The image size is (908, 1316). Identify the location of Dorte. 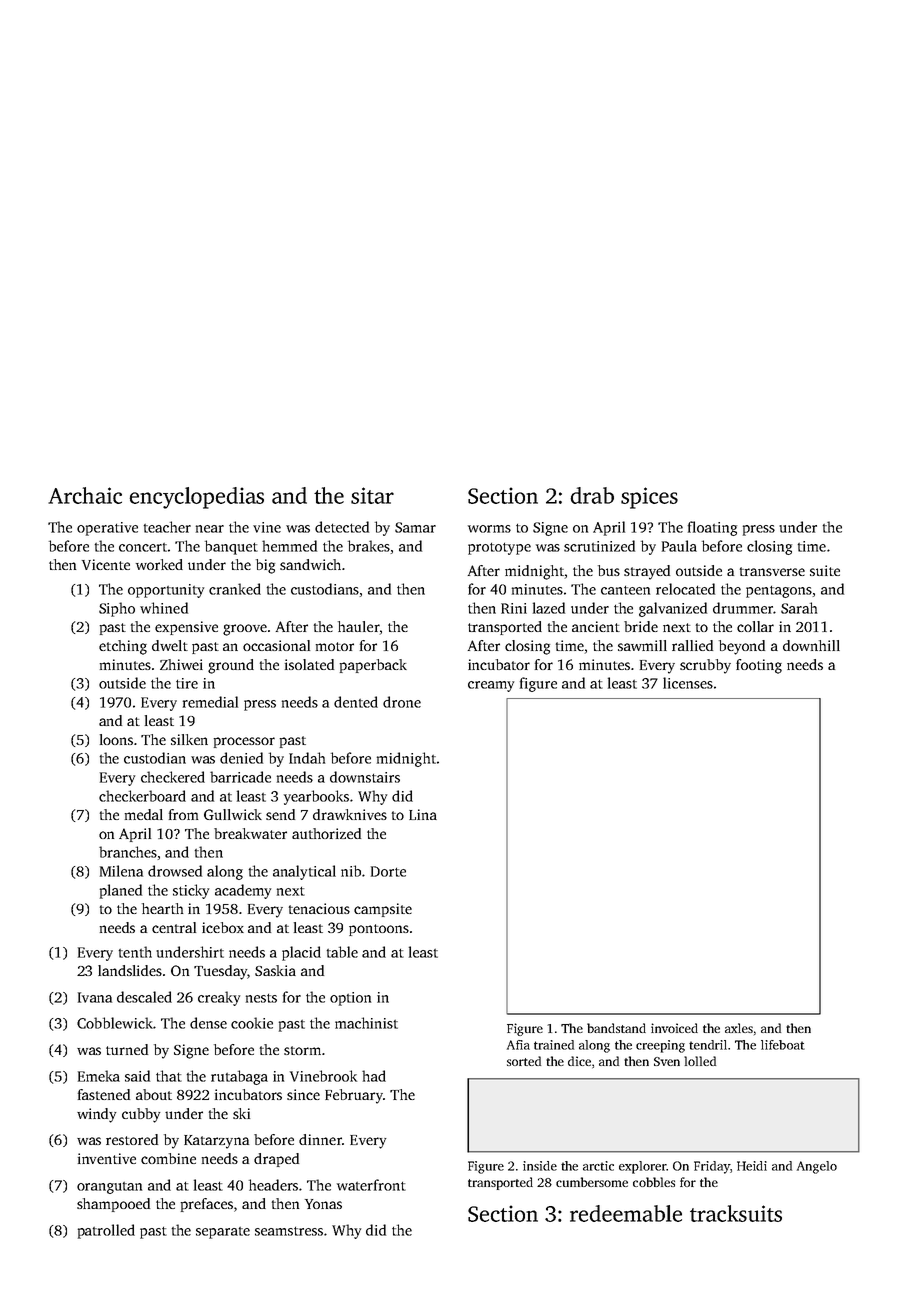
(388, 871).
